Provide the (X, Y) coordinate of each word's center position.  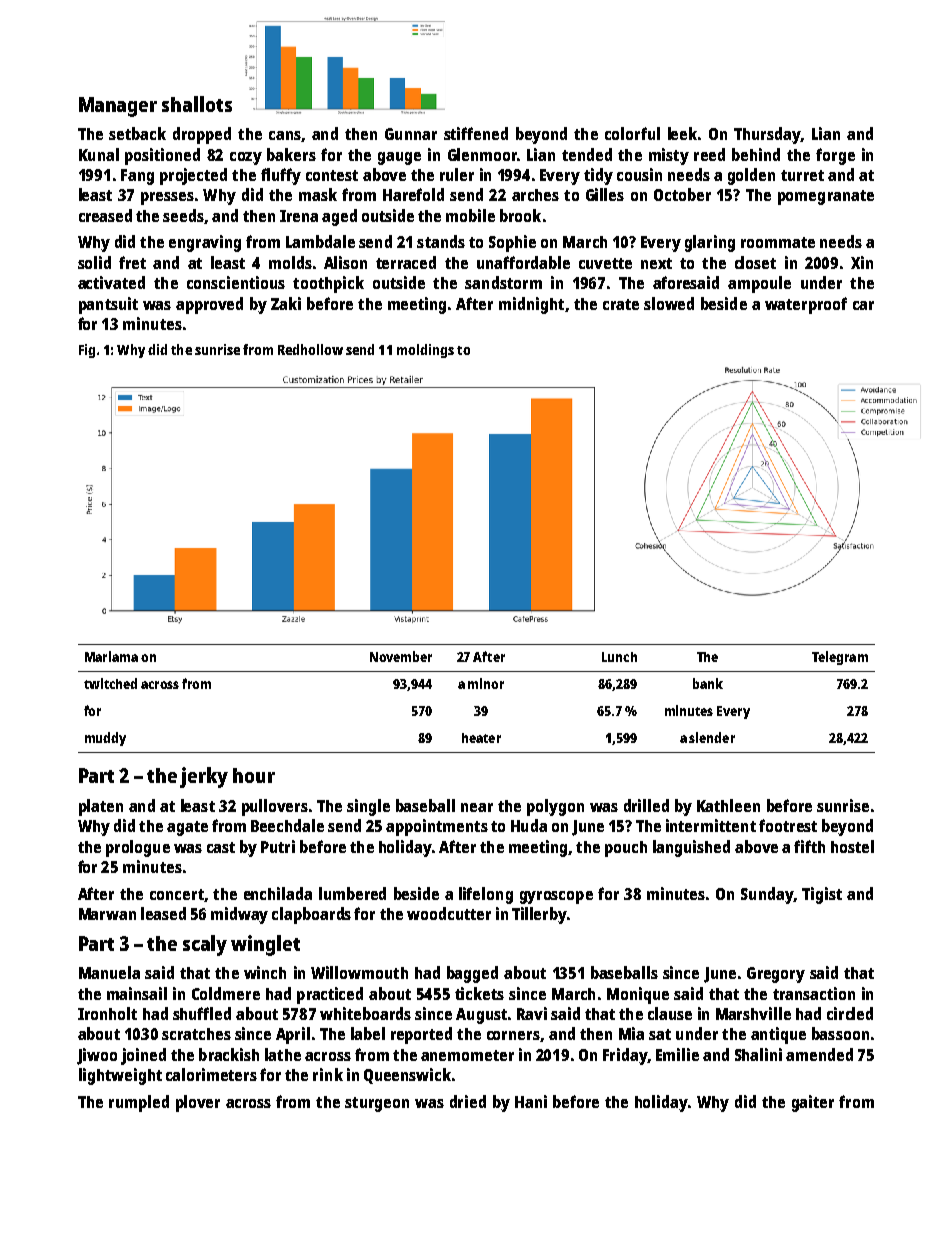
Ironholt (107, 1013)
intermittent (711, 825)
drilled (646, 805)
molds (290, 262)
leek (682, 133)
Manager (118, 107)
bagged (472, 974)
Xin (862, 262)
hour (254, 775)
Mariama (111, 656)
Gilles (605, 194)
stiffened (476, 133)
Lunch (619, 657)
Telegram (840, 658)
